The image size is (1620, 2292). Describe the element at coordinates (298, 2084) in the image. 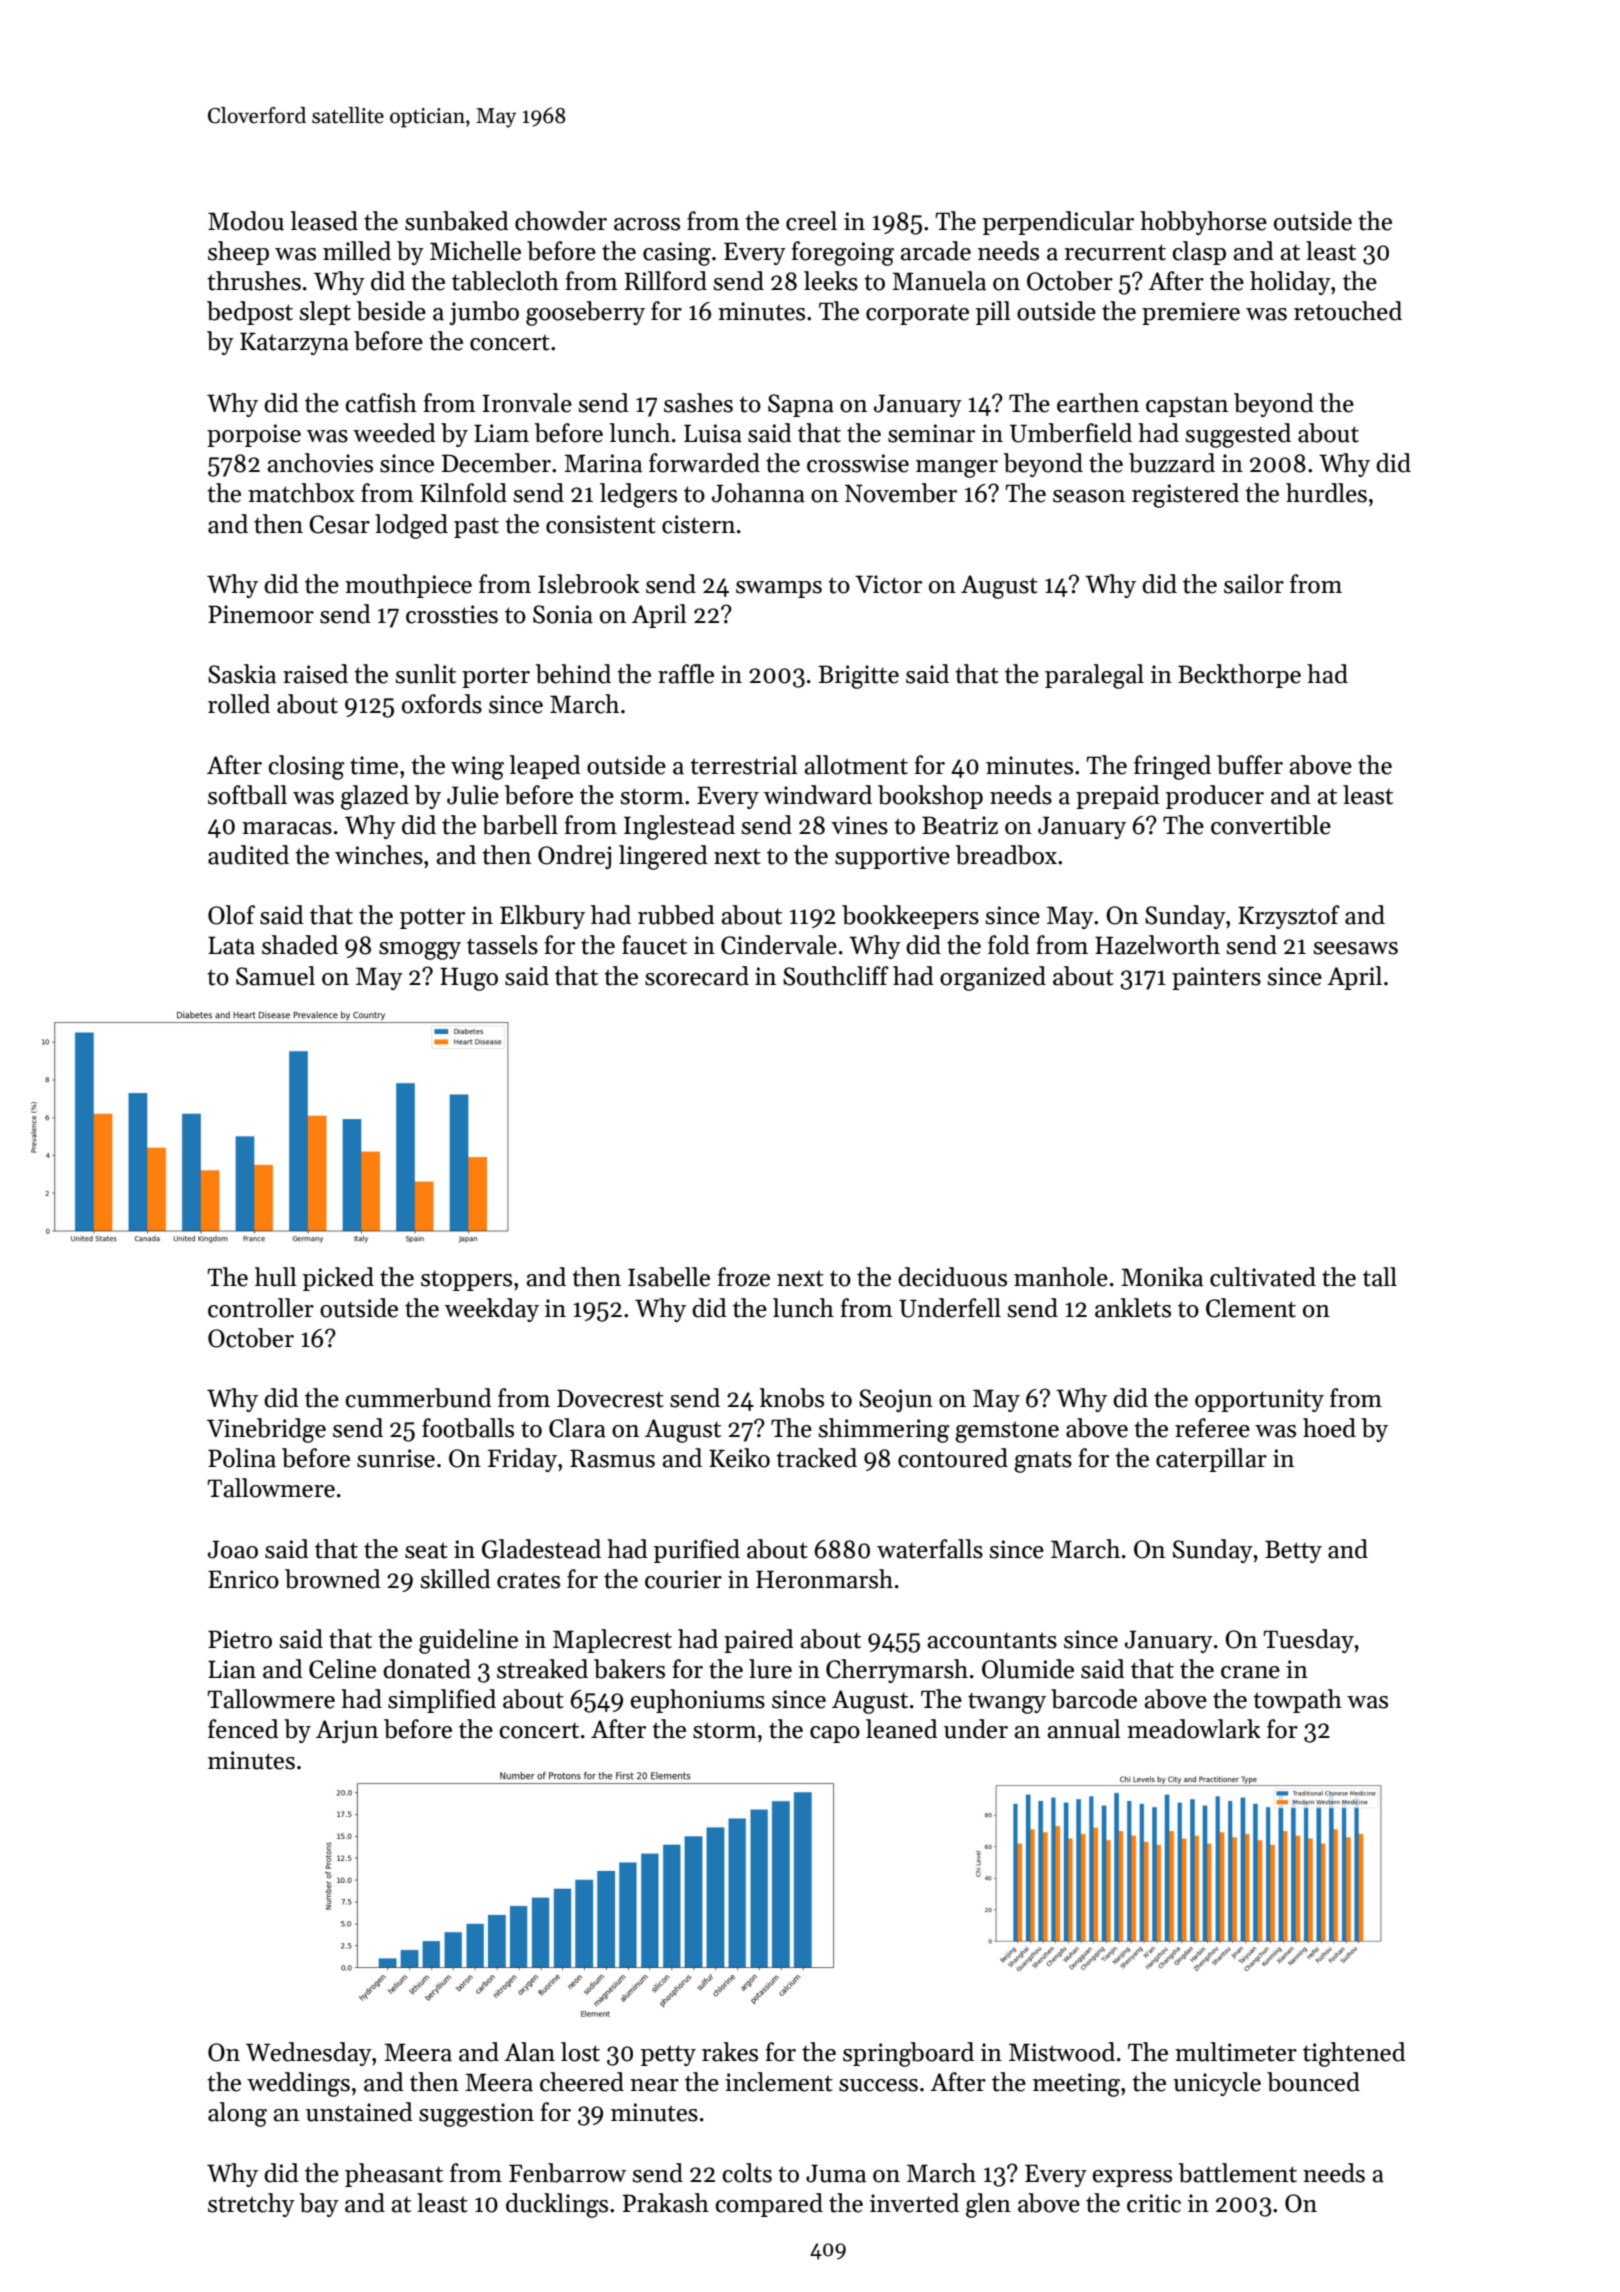

I see `weddings` at that location.
